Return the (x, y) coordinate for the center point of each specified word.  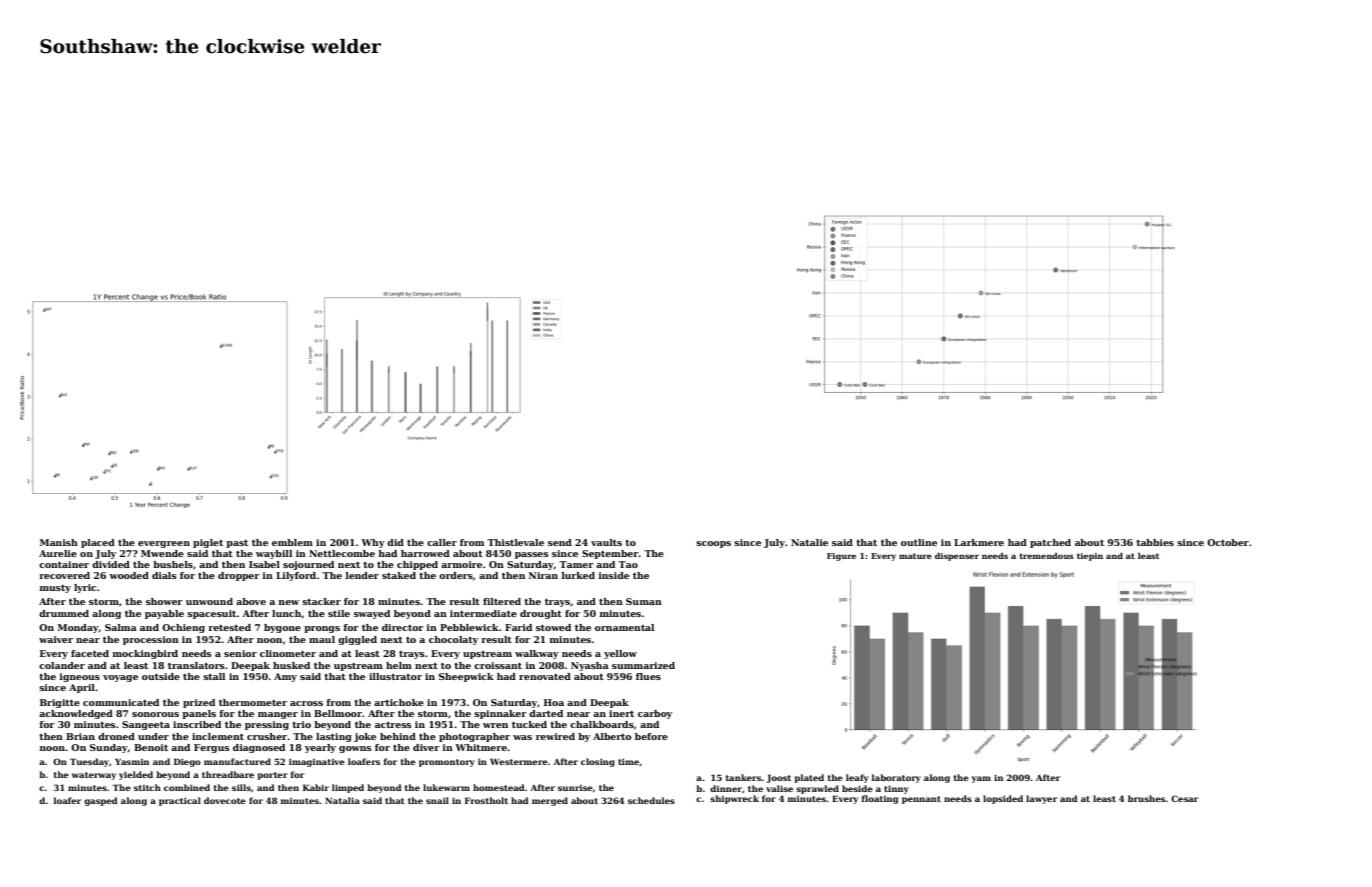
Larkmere (979, 542)
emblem (292, 542)
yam (981, 779)
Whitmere (481, 747)
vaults (606, 542)
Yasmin (132, 761)
